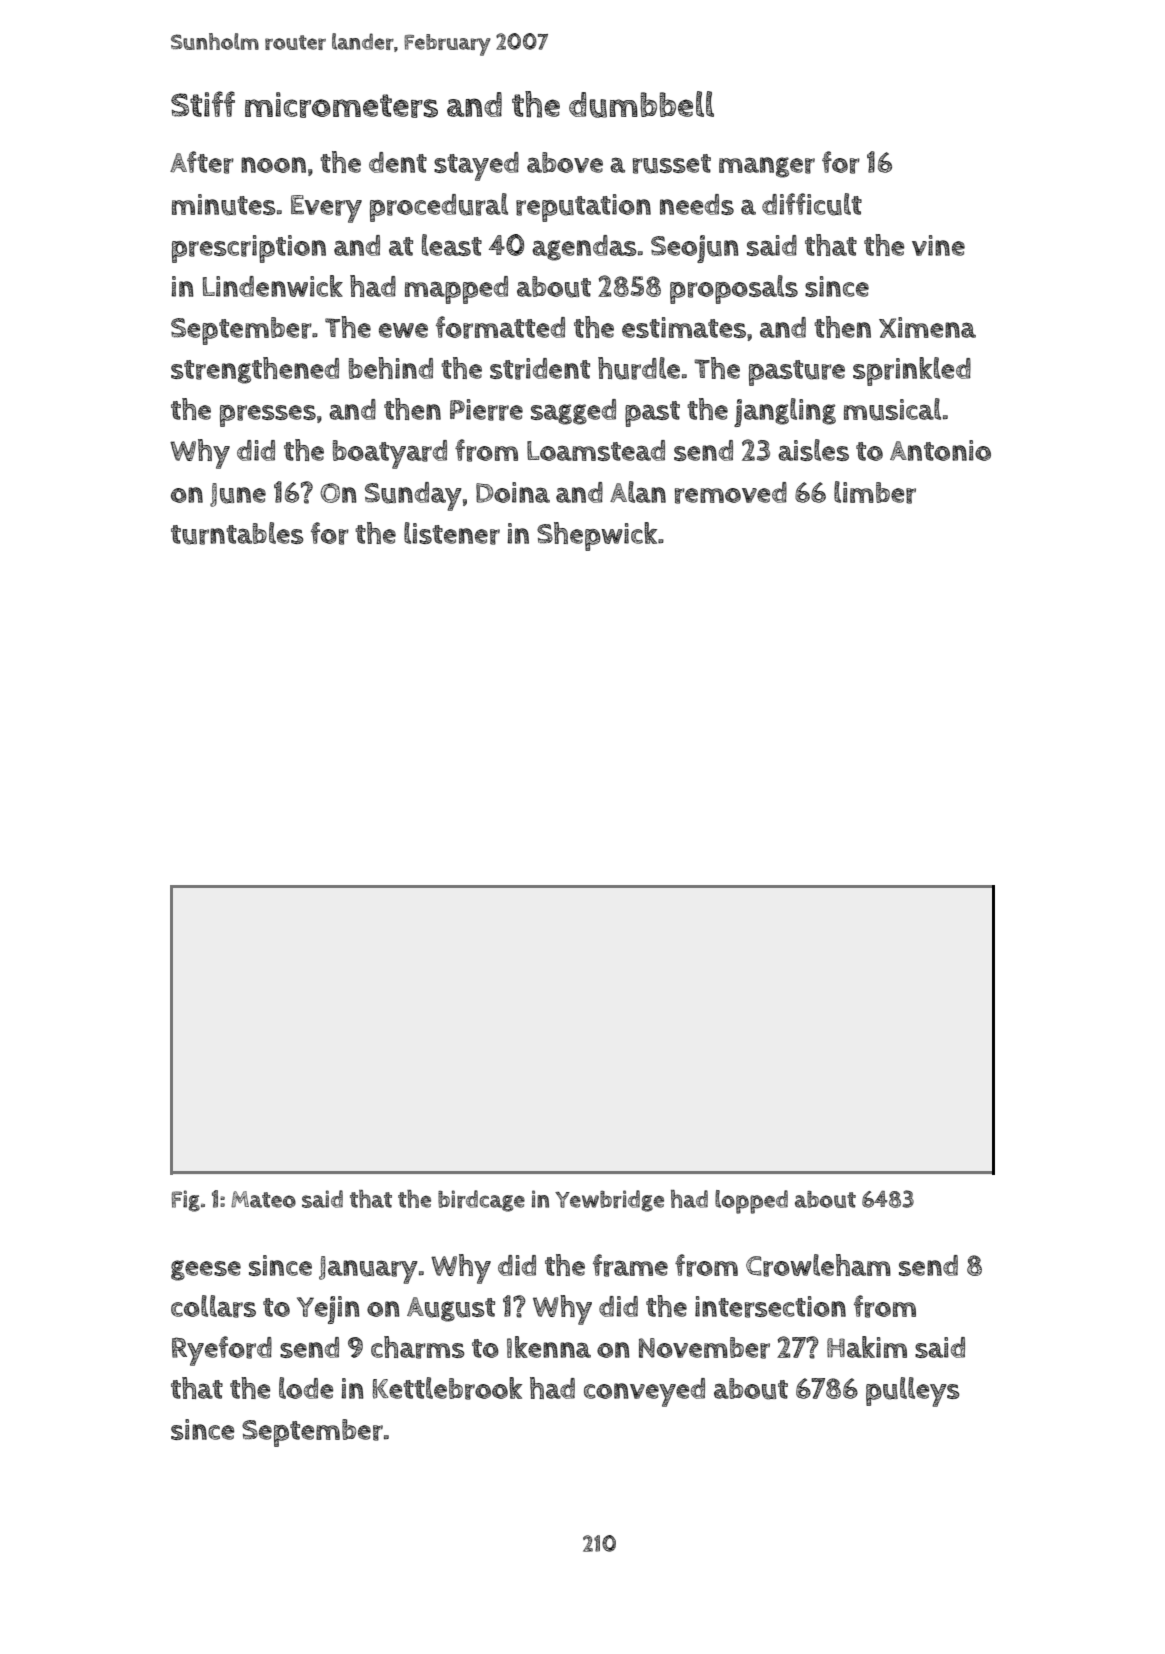 Image resolution: width=1165 pixels, height=1654 pixels. I want to click on January, so click(368, 1270).
